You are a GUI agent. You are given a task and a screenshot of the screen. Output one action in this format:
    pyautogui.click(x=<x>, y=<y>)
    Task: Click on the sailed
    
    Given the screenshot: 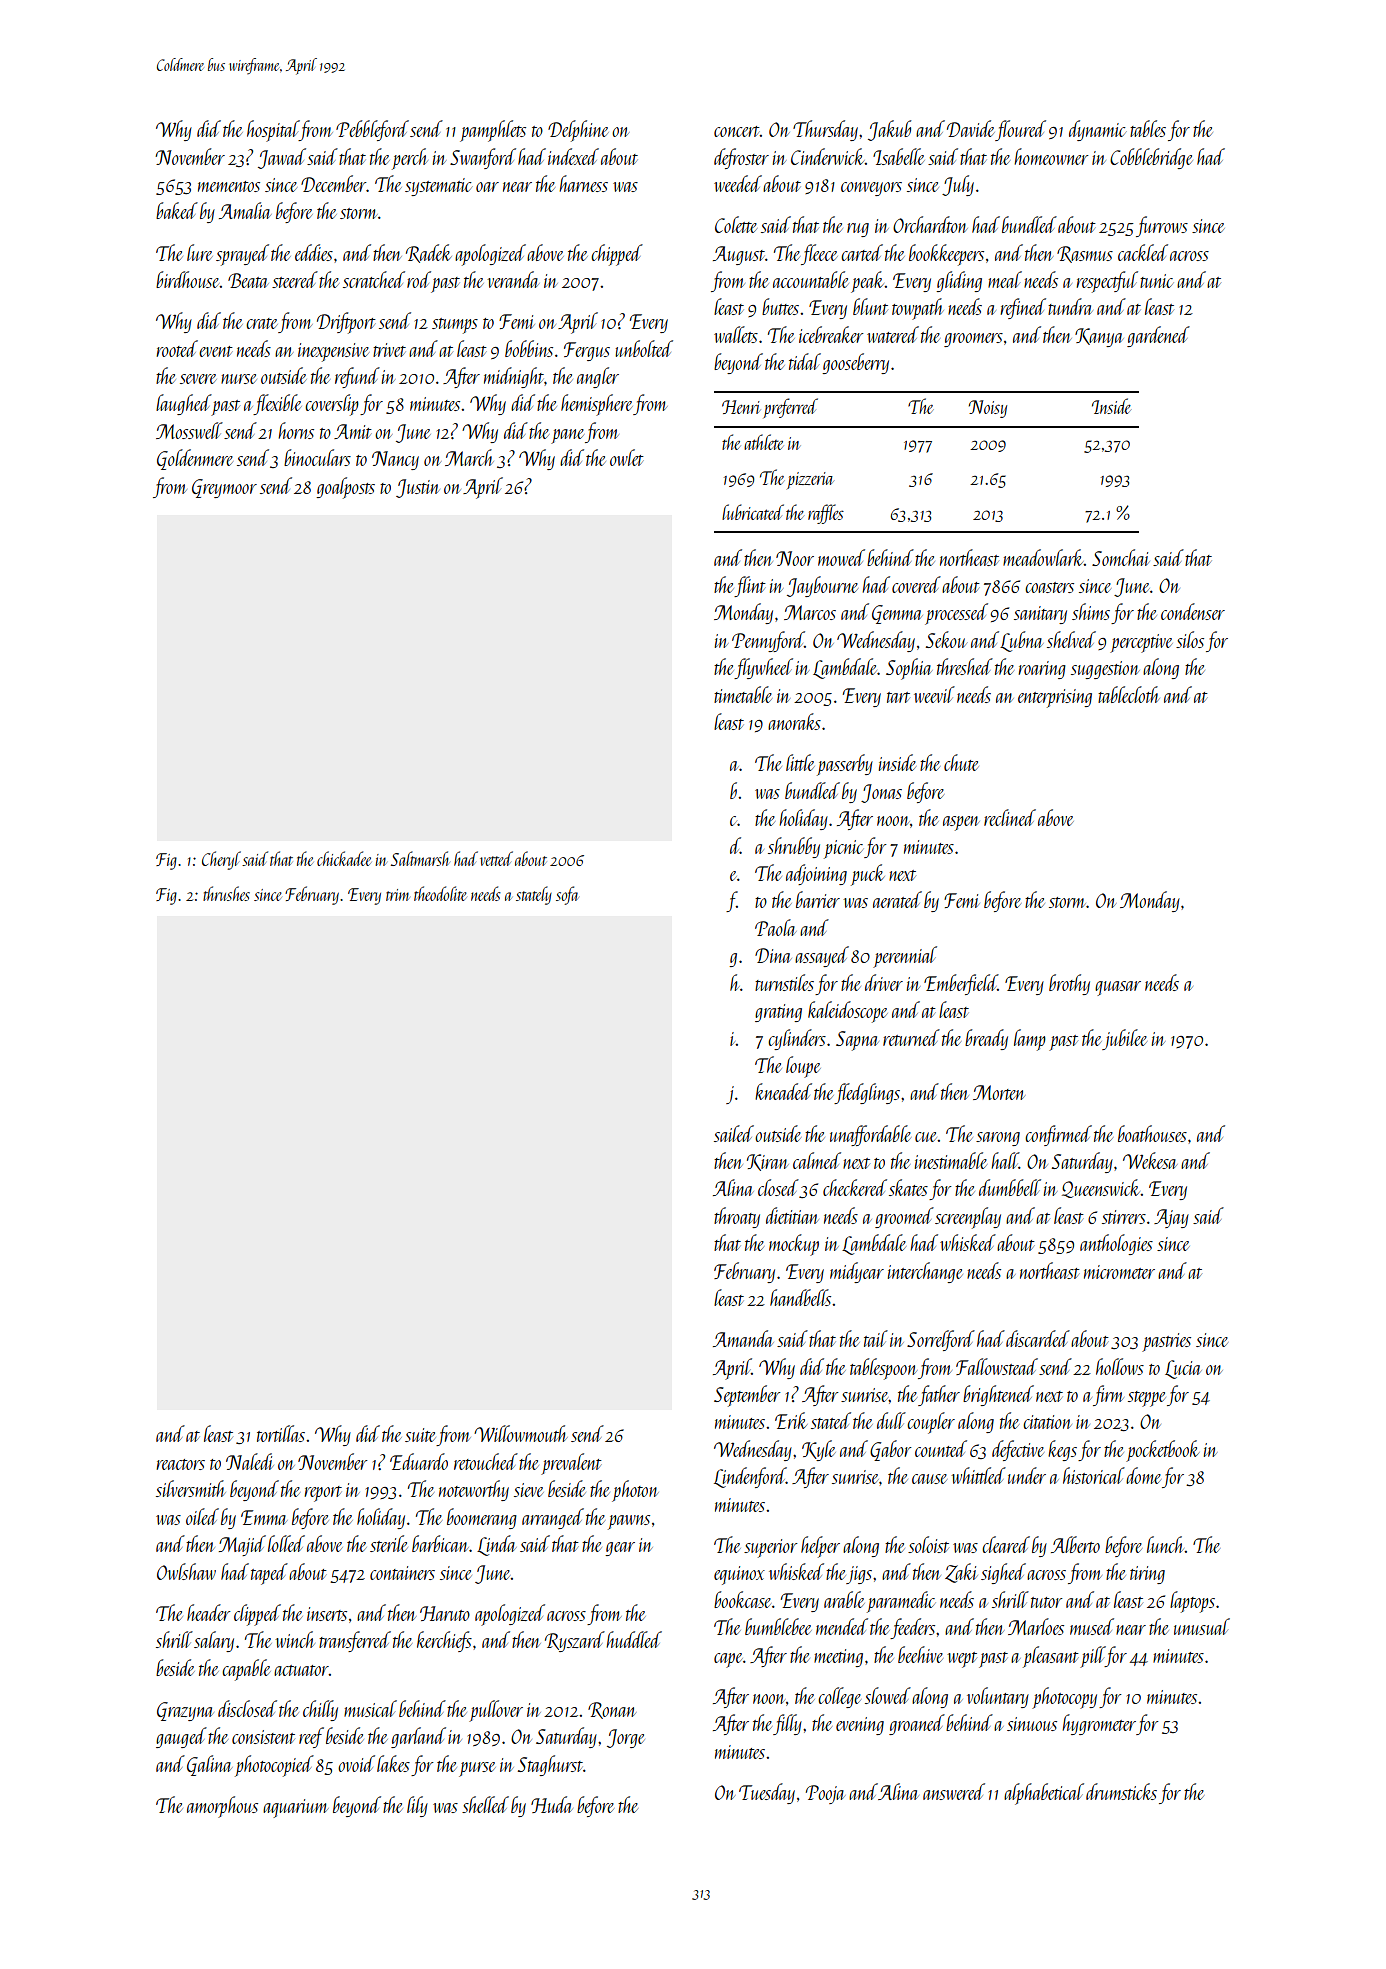 What is the action you would take?
    pyautogui.click(x=734, y=1133)
